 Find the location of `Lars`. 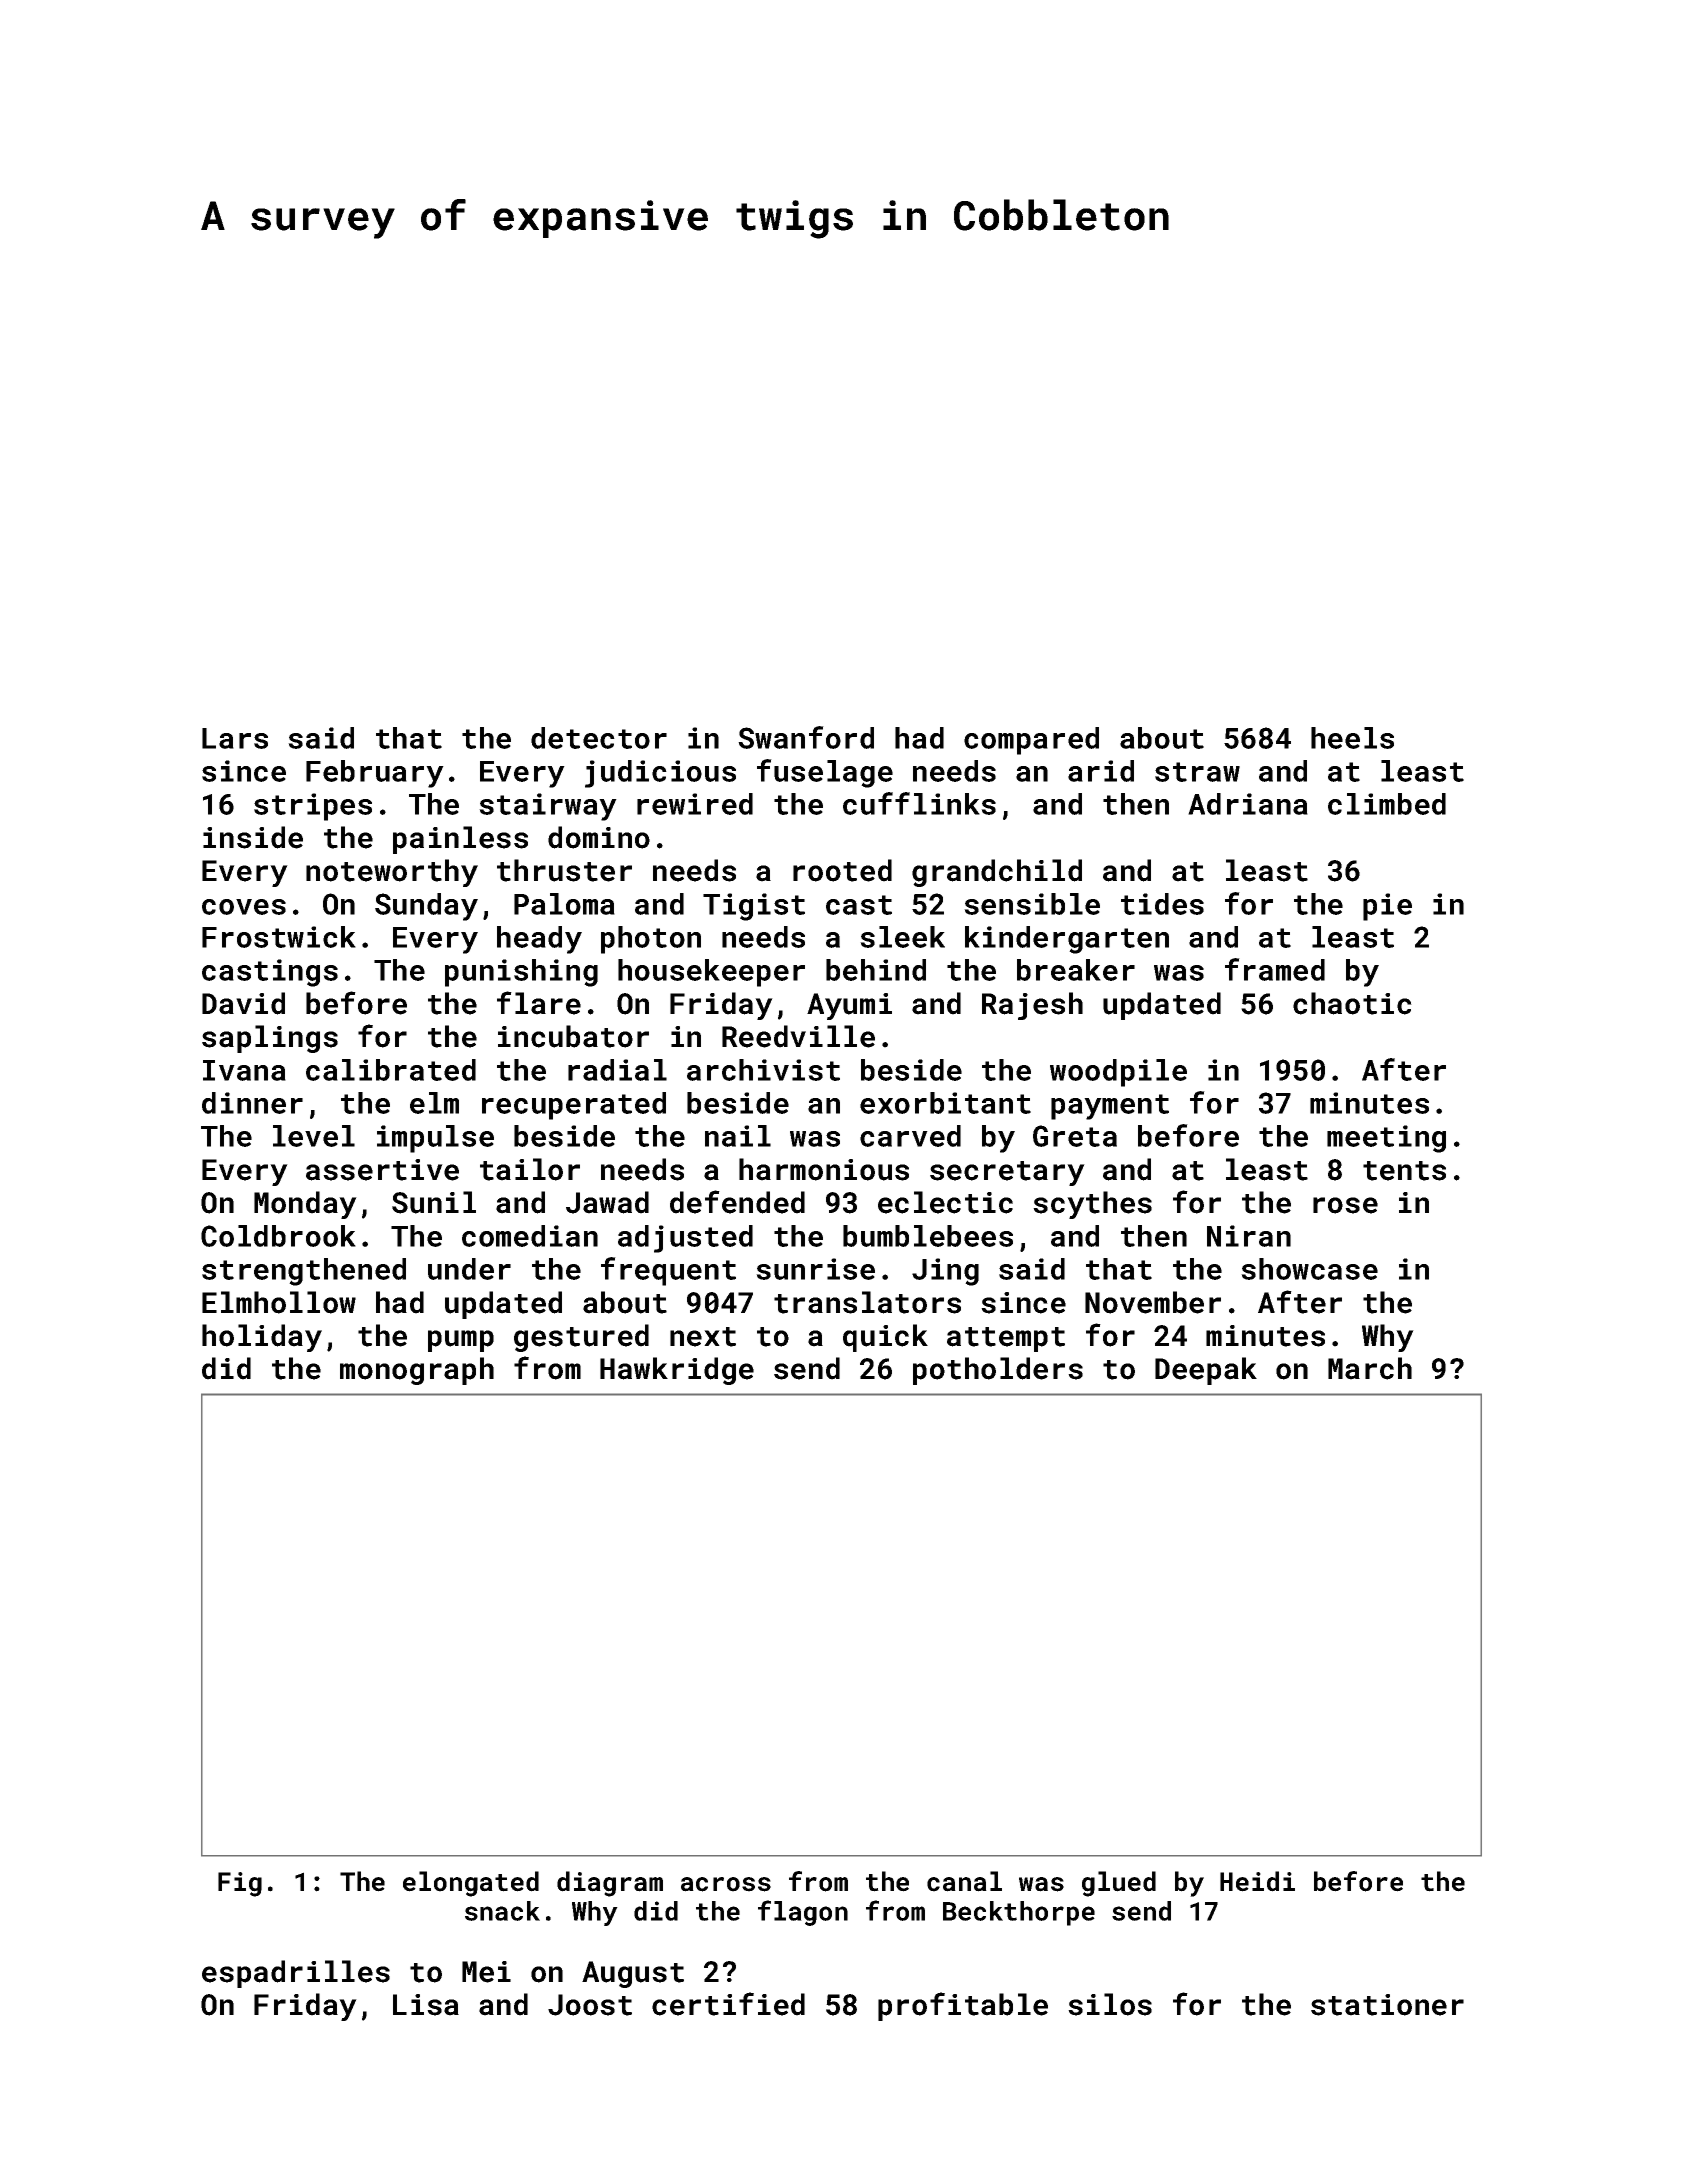

Lars is located at coordinates (235, 738).
